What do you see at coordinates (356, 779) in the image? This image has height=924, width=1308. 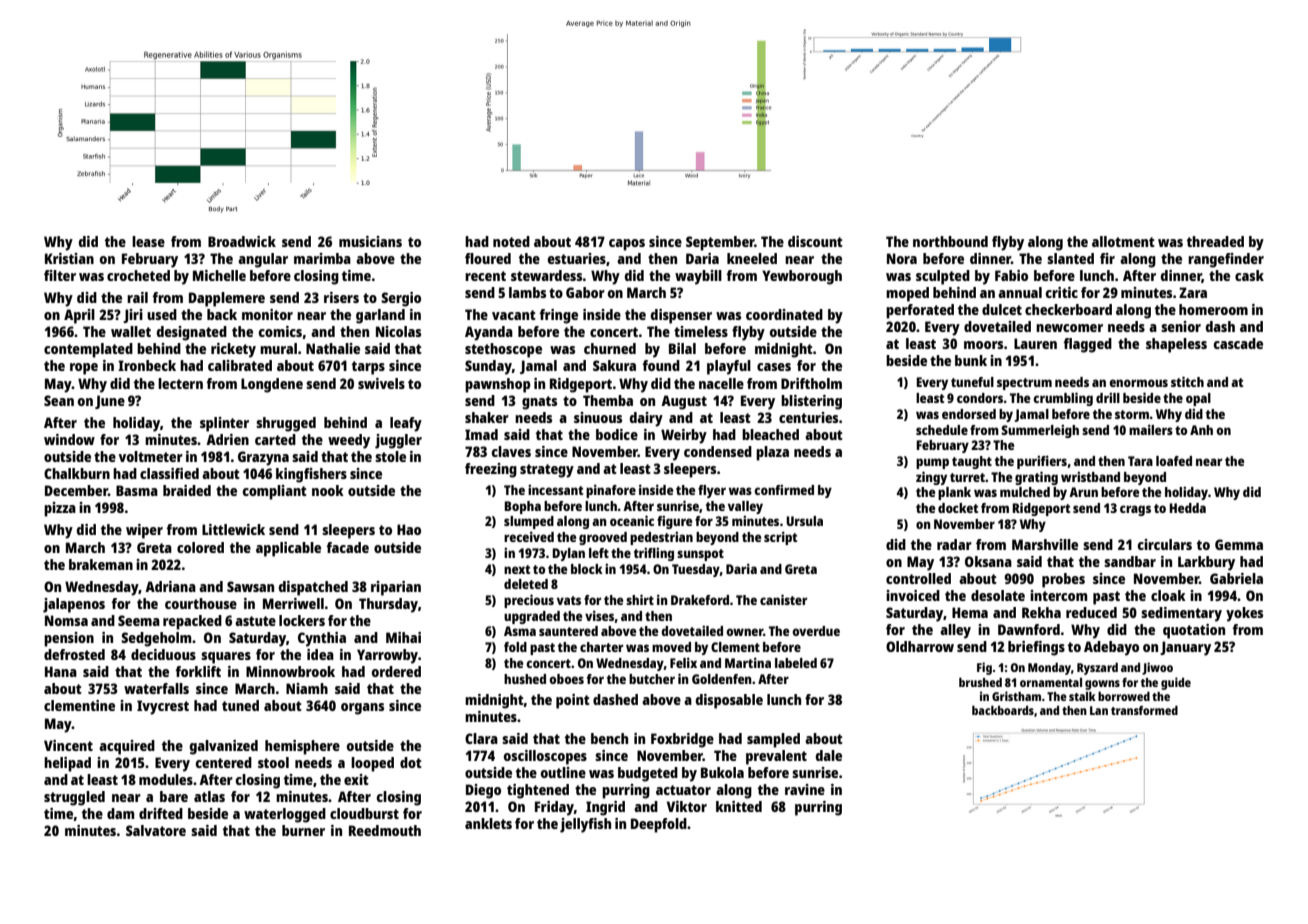 I see `exit` at bounding box center [356, 779].
